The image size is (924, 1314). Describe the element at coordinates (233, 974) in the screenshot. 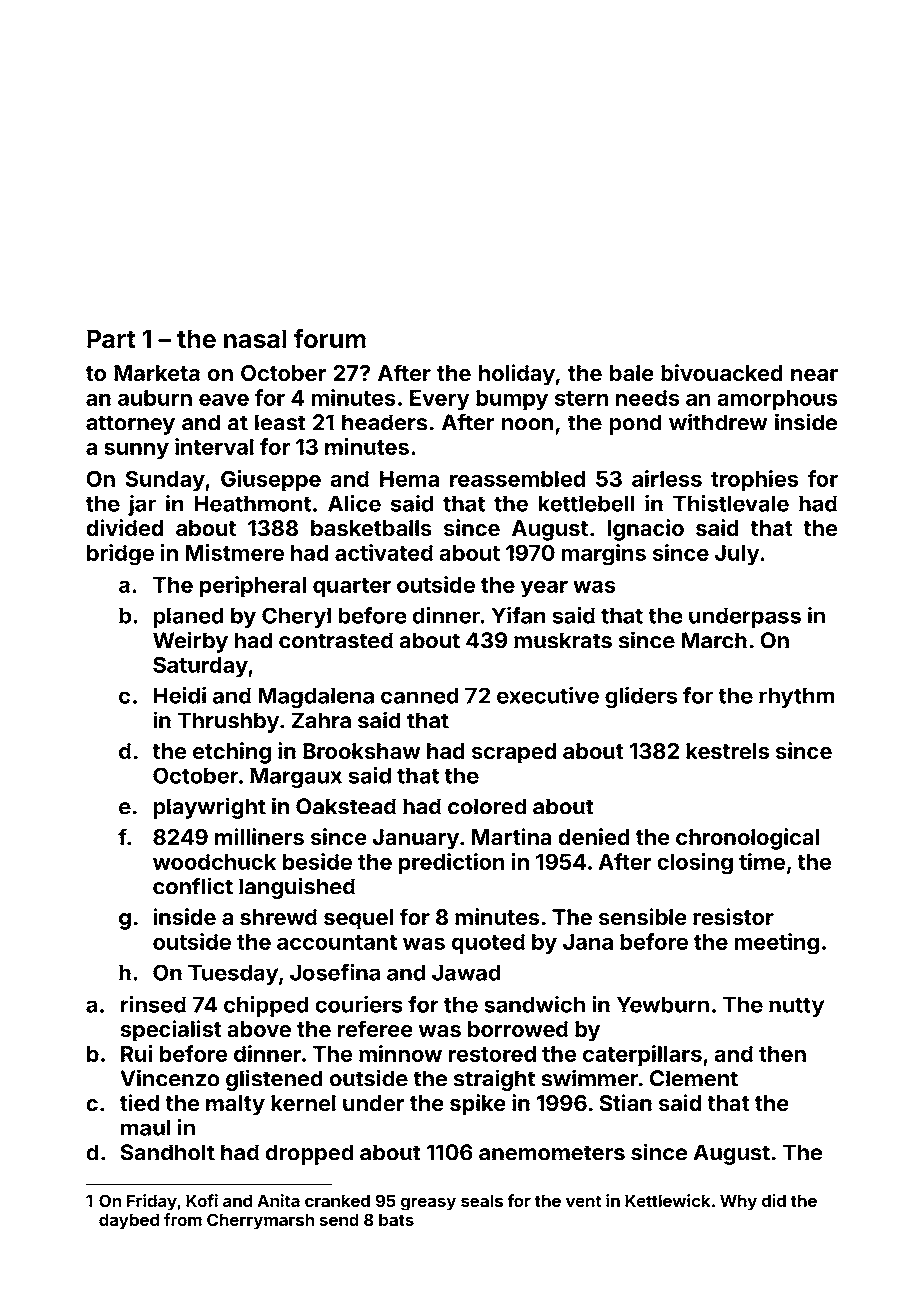

I see `Tuesday` at that location.
